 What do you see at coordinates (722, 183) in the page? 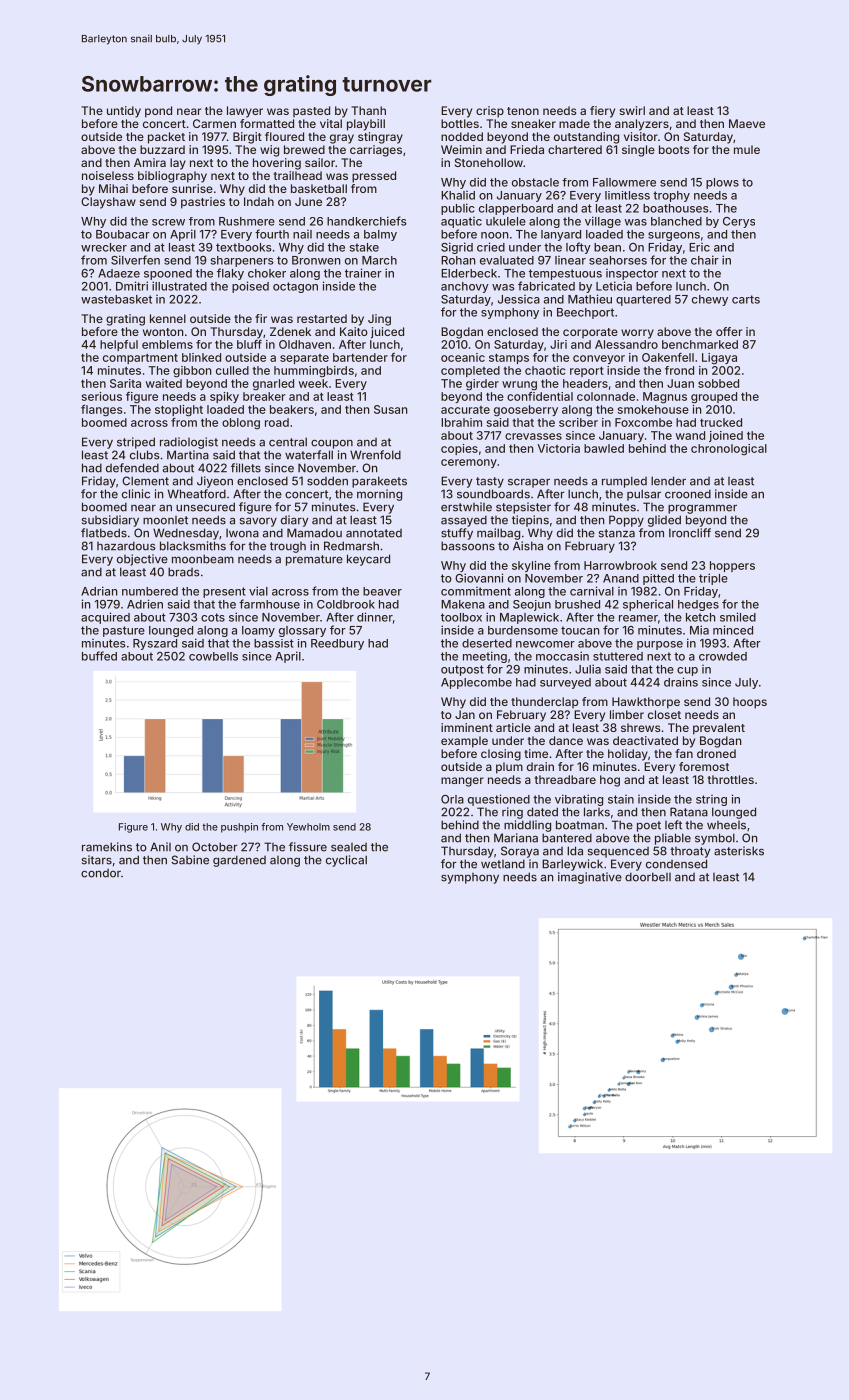
I see `plows` at bounding box center [722, 183].
